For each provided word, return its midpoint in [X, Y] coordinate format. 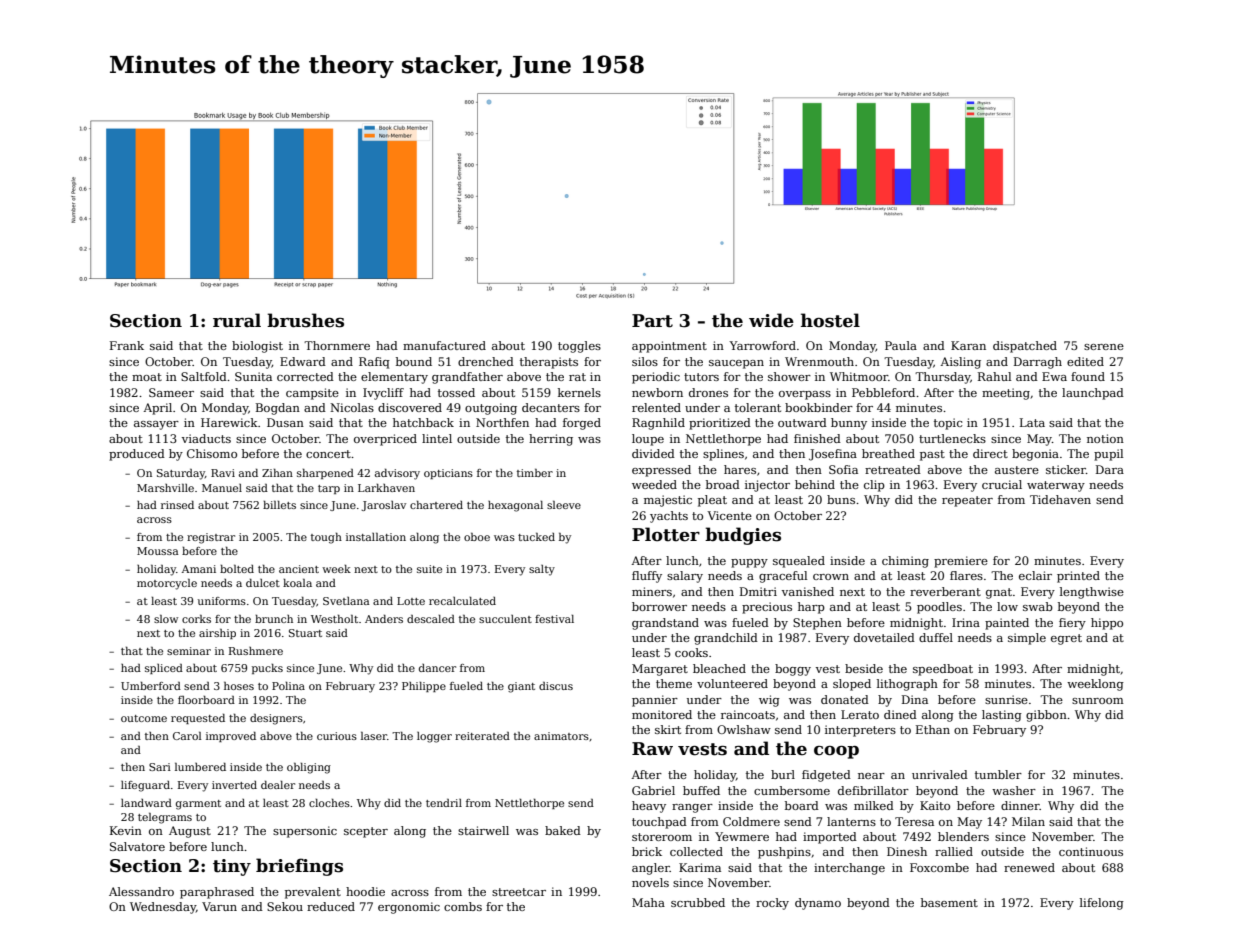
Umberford [151, 686]
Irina [966, 622]
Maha [648, 902]
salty [542, 570]
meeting [1006, 394]
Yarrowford [762, 345]
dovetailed [884, 637]
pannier [655, 701]
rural [237, 320]
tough [326, 538]
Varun [219, 906]
